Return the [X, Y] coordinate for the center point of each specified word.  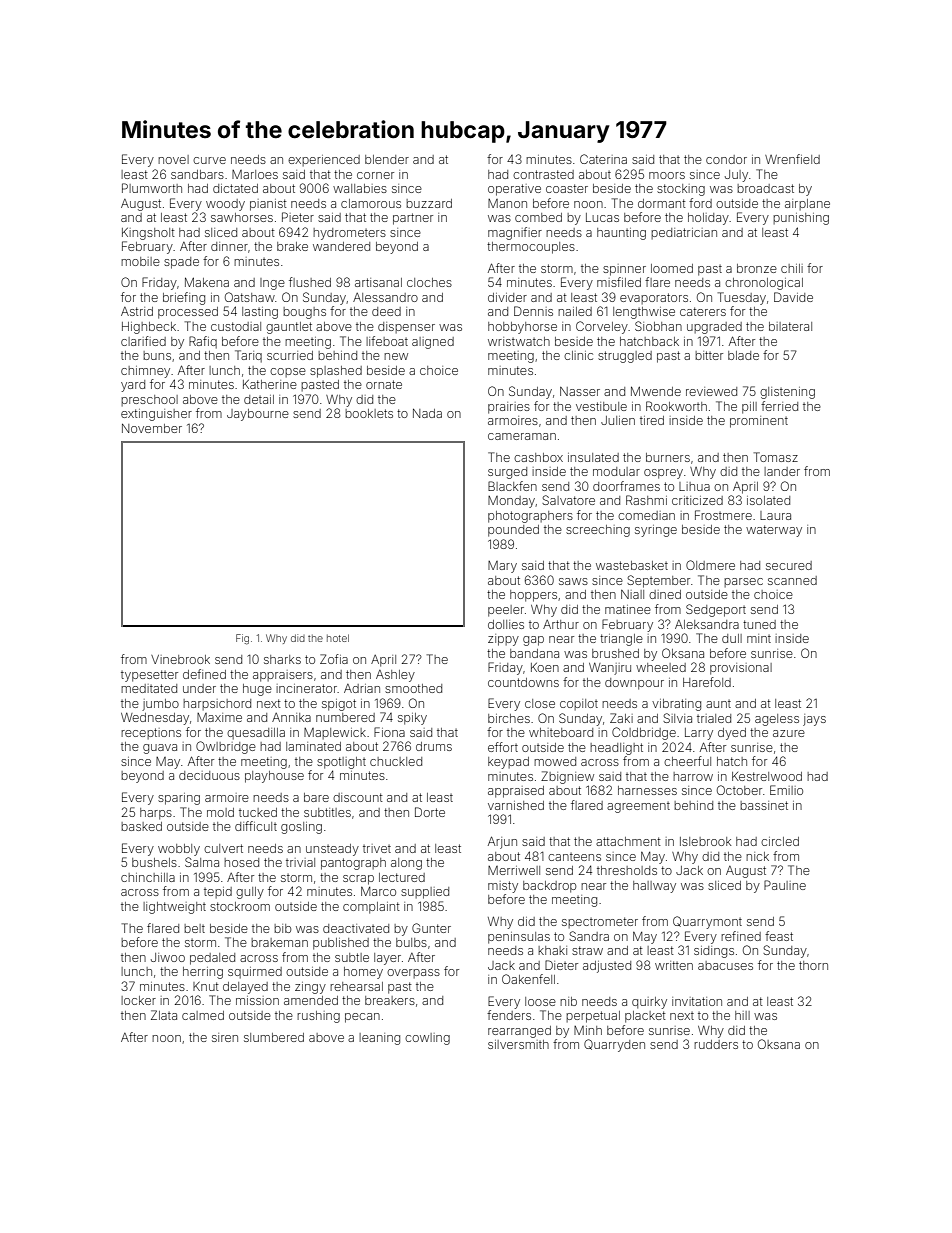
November [152, 428]
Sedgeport [716, 610]
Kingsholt [148, 234]
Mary [502, 567]
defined [204, 674]
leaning [379, 1039]
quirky [649, 1003]
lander [782, 471]
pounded [513, 531]
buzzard [429, 203]
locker [138, 1000]
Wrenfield [792, 159]
